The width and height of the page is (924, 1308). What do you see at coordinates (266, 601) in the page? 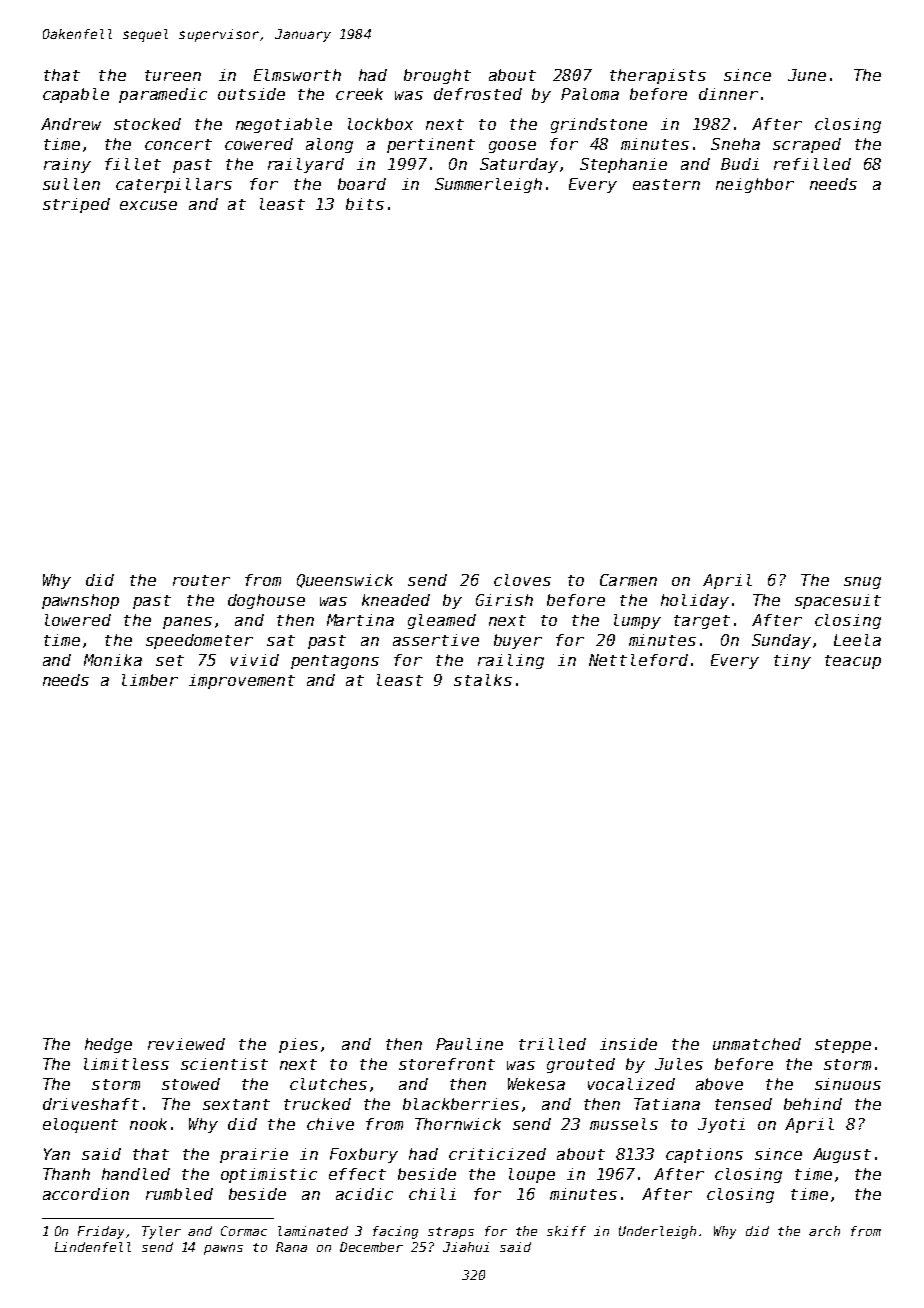
I see `doghouse` at bounding box center [266, 601].
